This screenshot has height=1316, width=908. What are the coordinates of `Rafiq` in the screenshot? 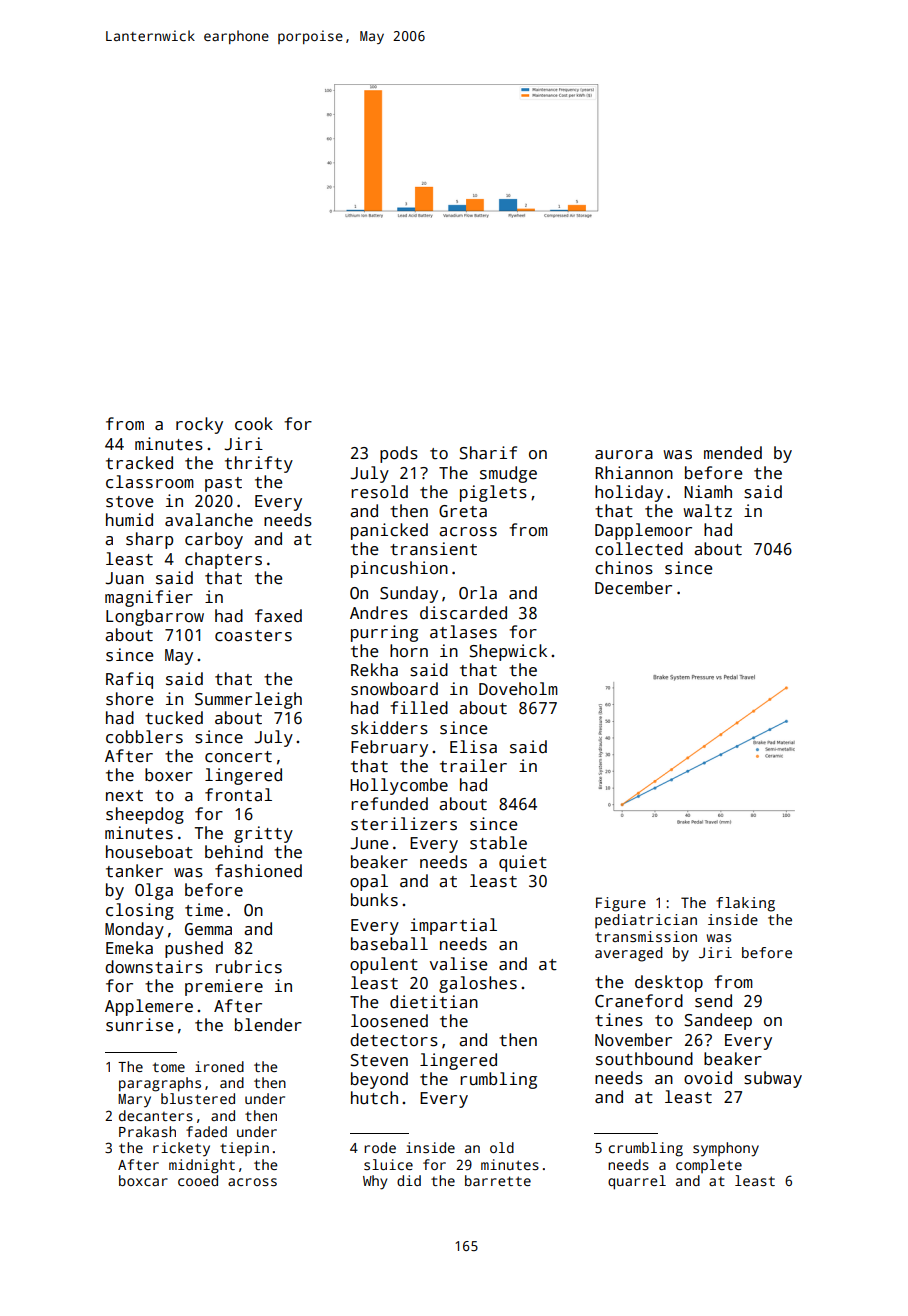 It's located at (129, 680).
